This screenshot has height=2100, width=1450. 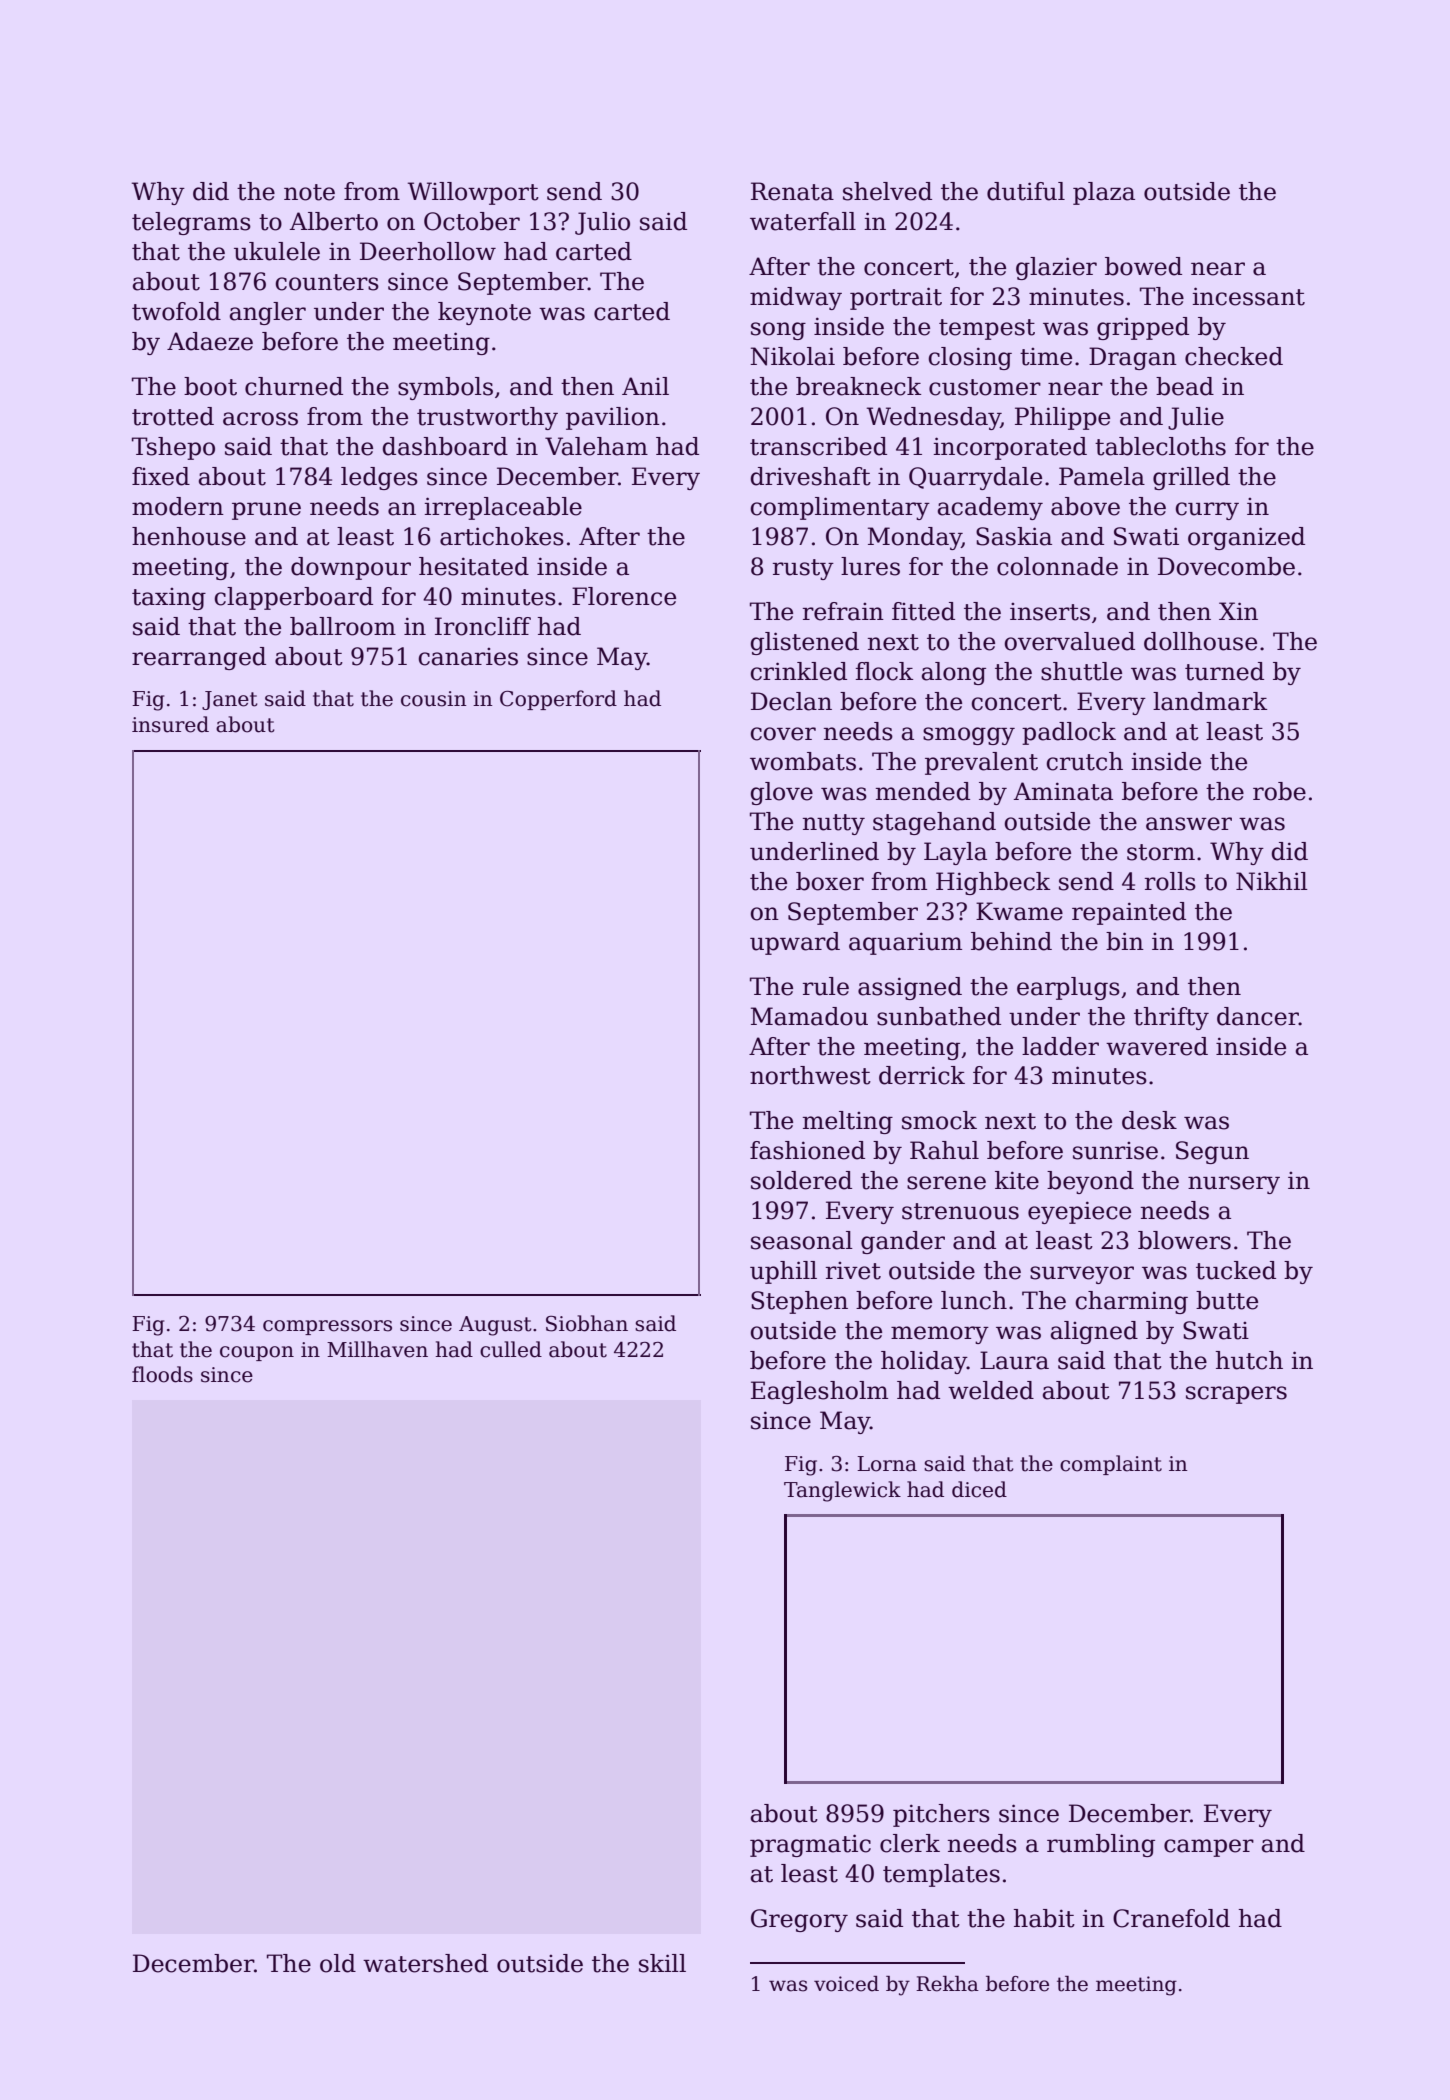 I want to click on complaint, so click(x=1111, y=1465).
